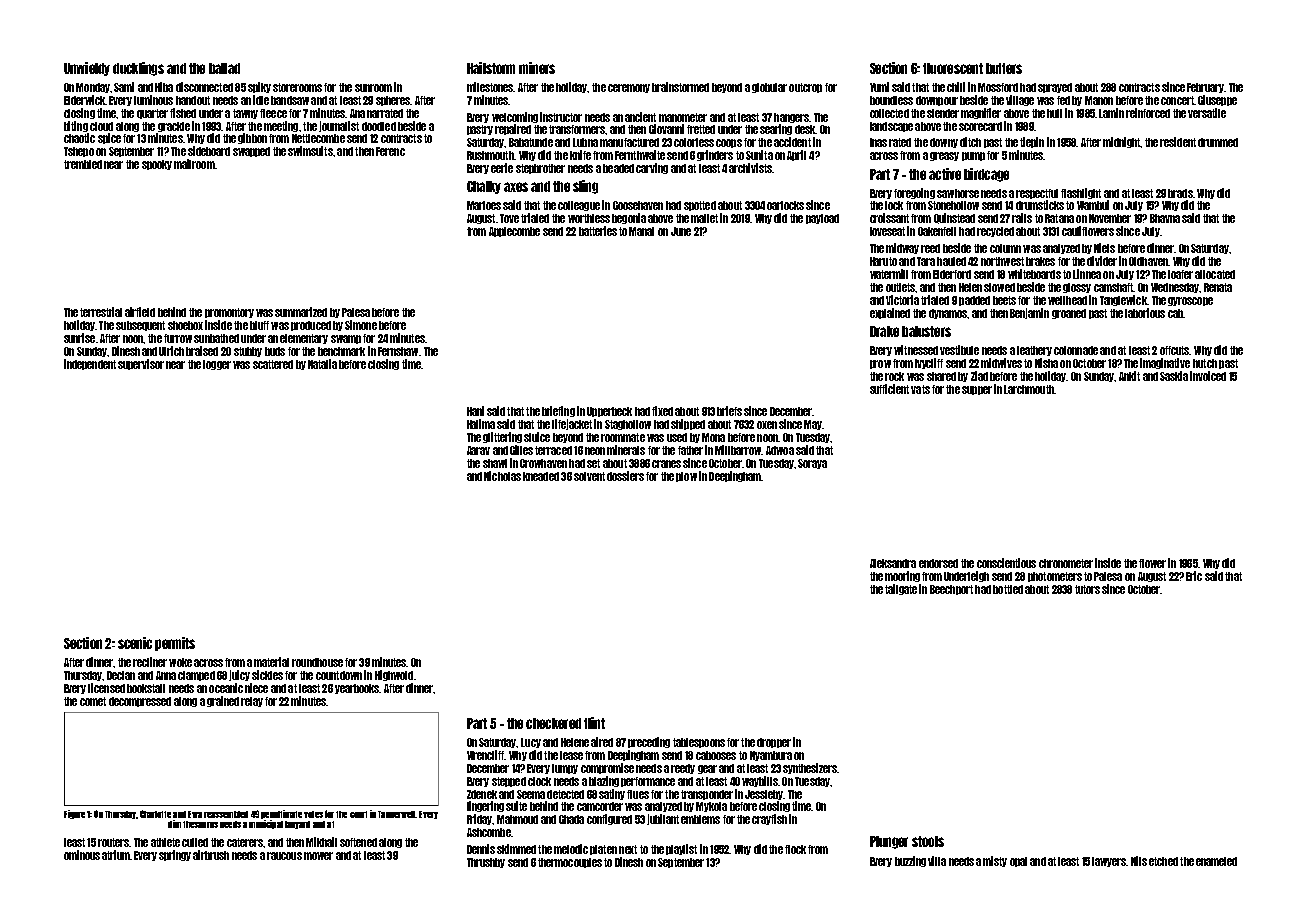  I want to click on ducklings, so click(138, 69).
